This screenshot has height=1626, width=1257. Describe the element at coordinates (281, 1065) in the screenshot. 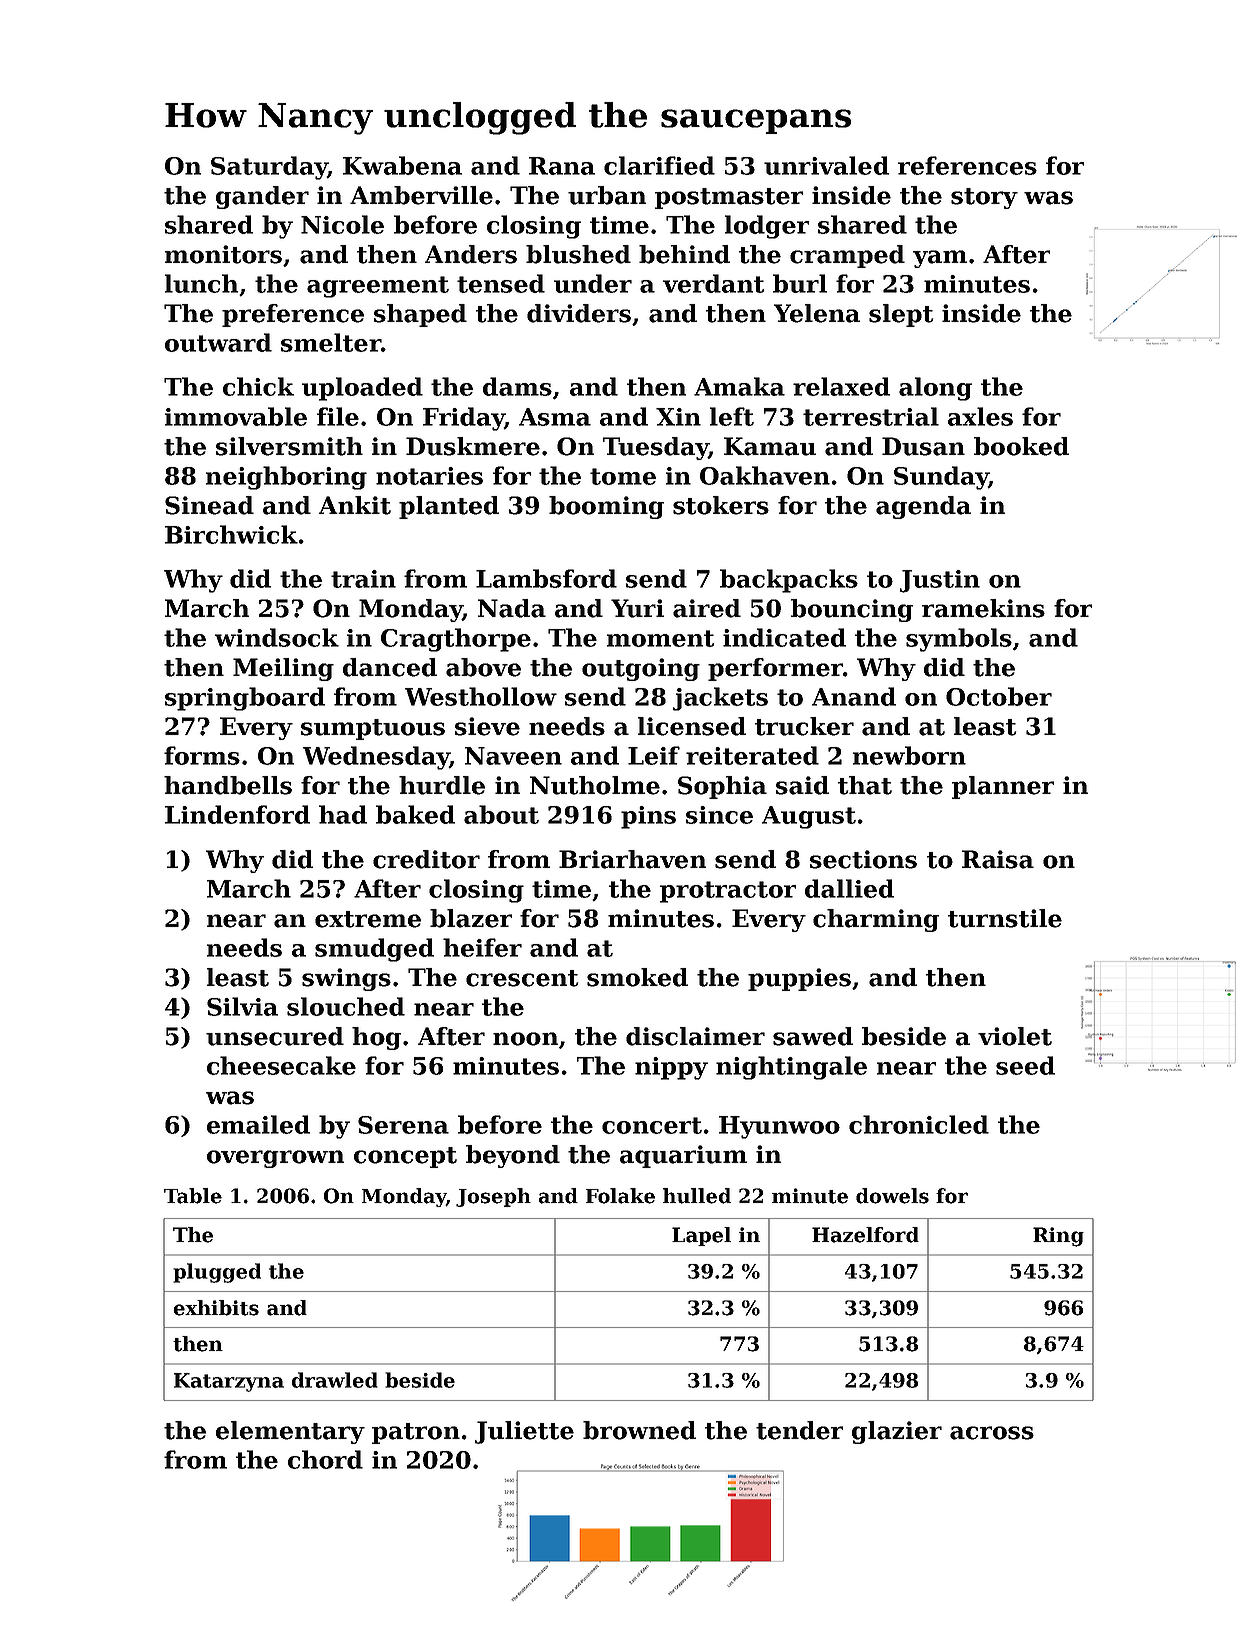

I see `cheesecake` at that location.
